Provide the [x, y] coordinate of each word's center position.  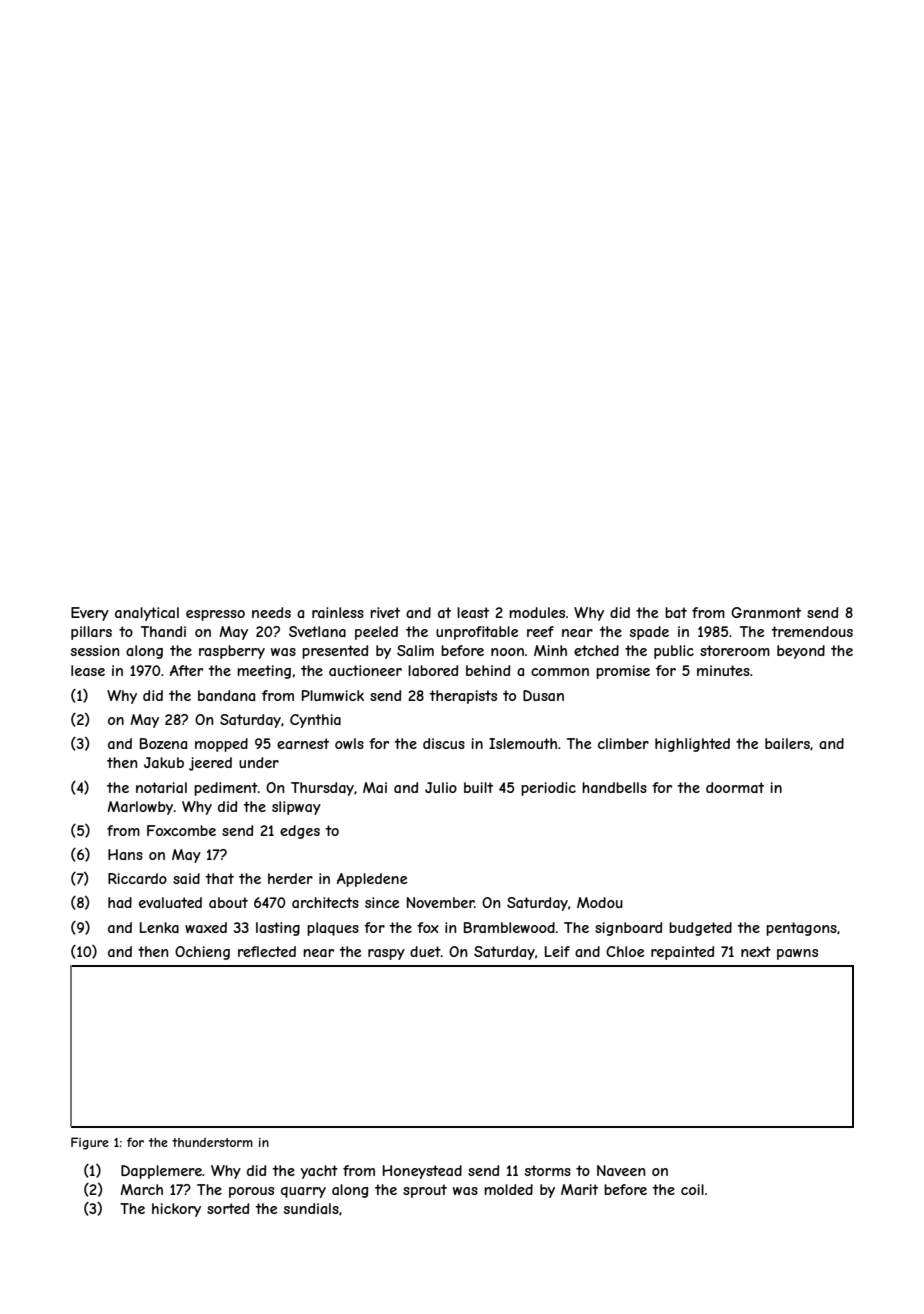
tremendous [812, 631]
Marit [579, 1189]
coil [692, 1189]
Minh [550, 650]
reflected [267, 951]
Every [90, 614]
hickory [176, 1210]
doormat [735, 787]
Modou [600, 902]
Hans [125, 854]
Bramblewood [509, 927]
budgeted [700, 929]
